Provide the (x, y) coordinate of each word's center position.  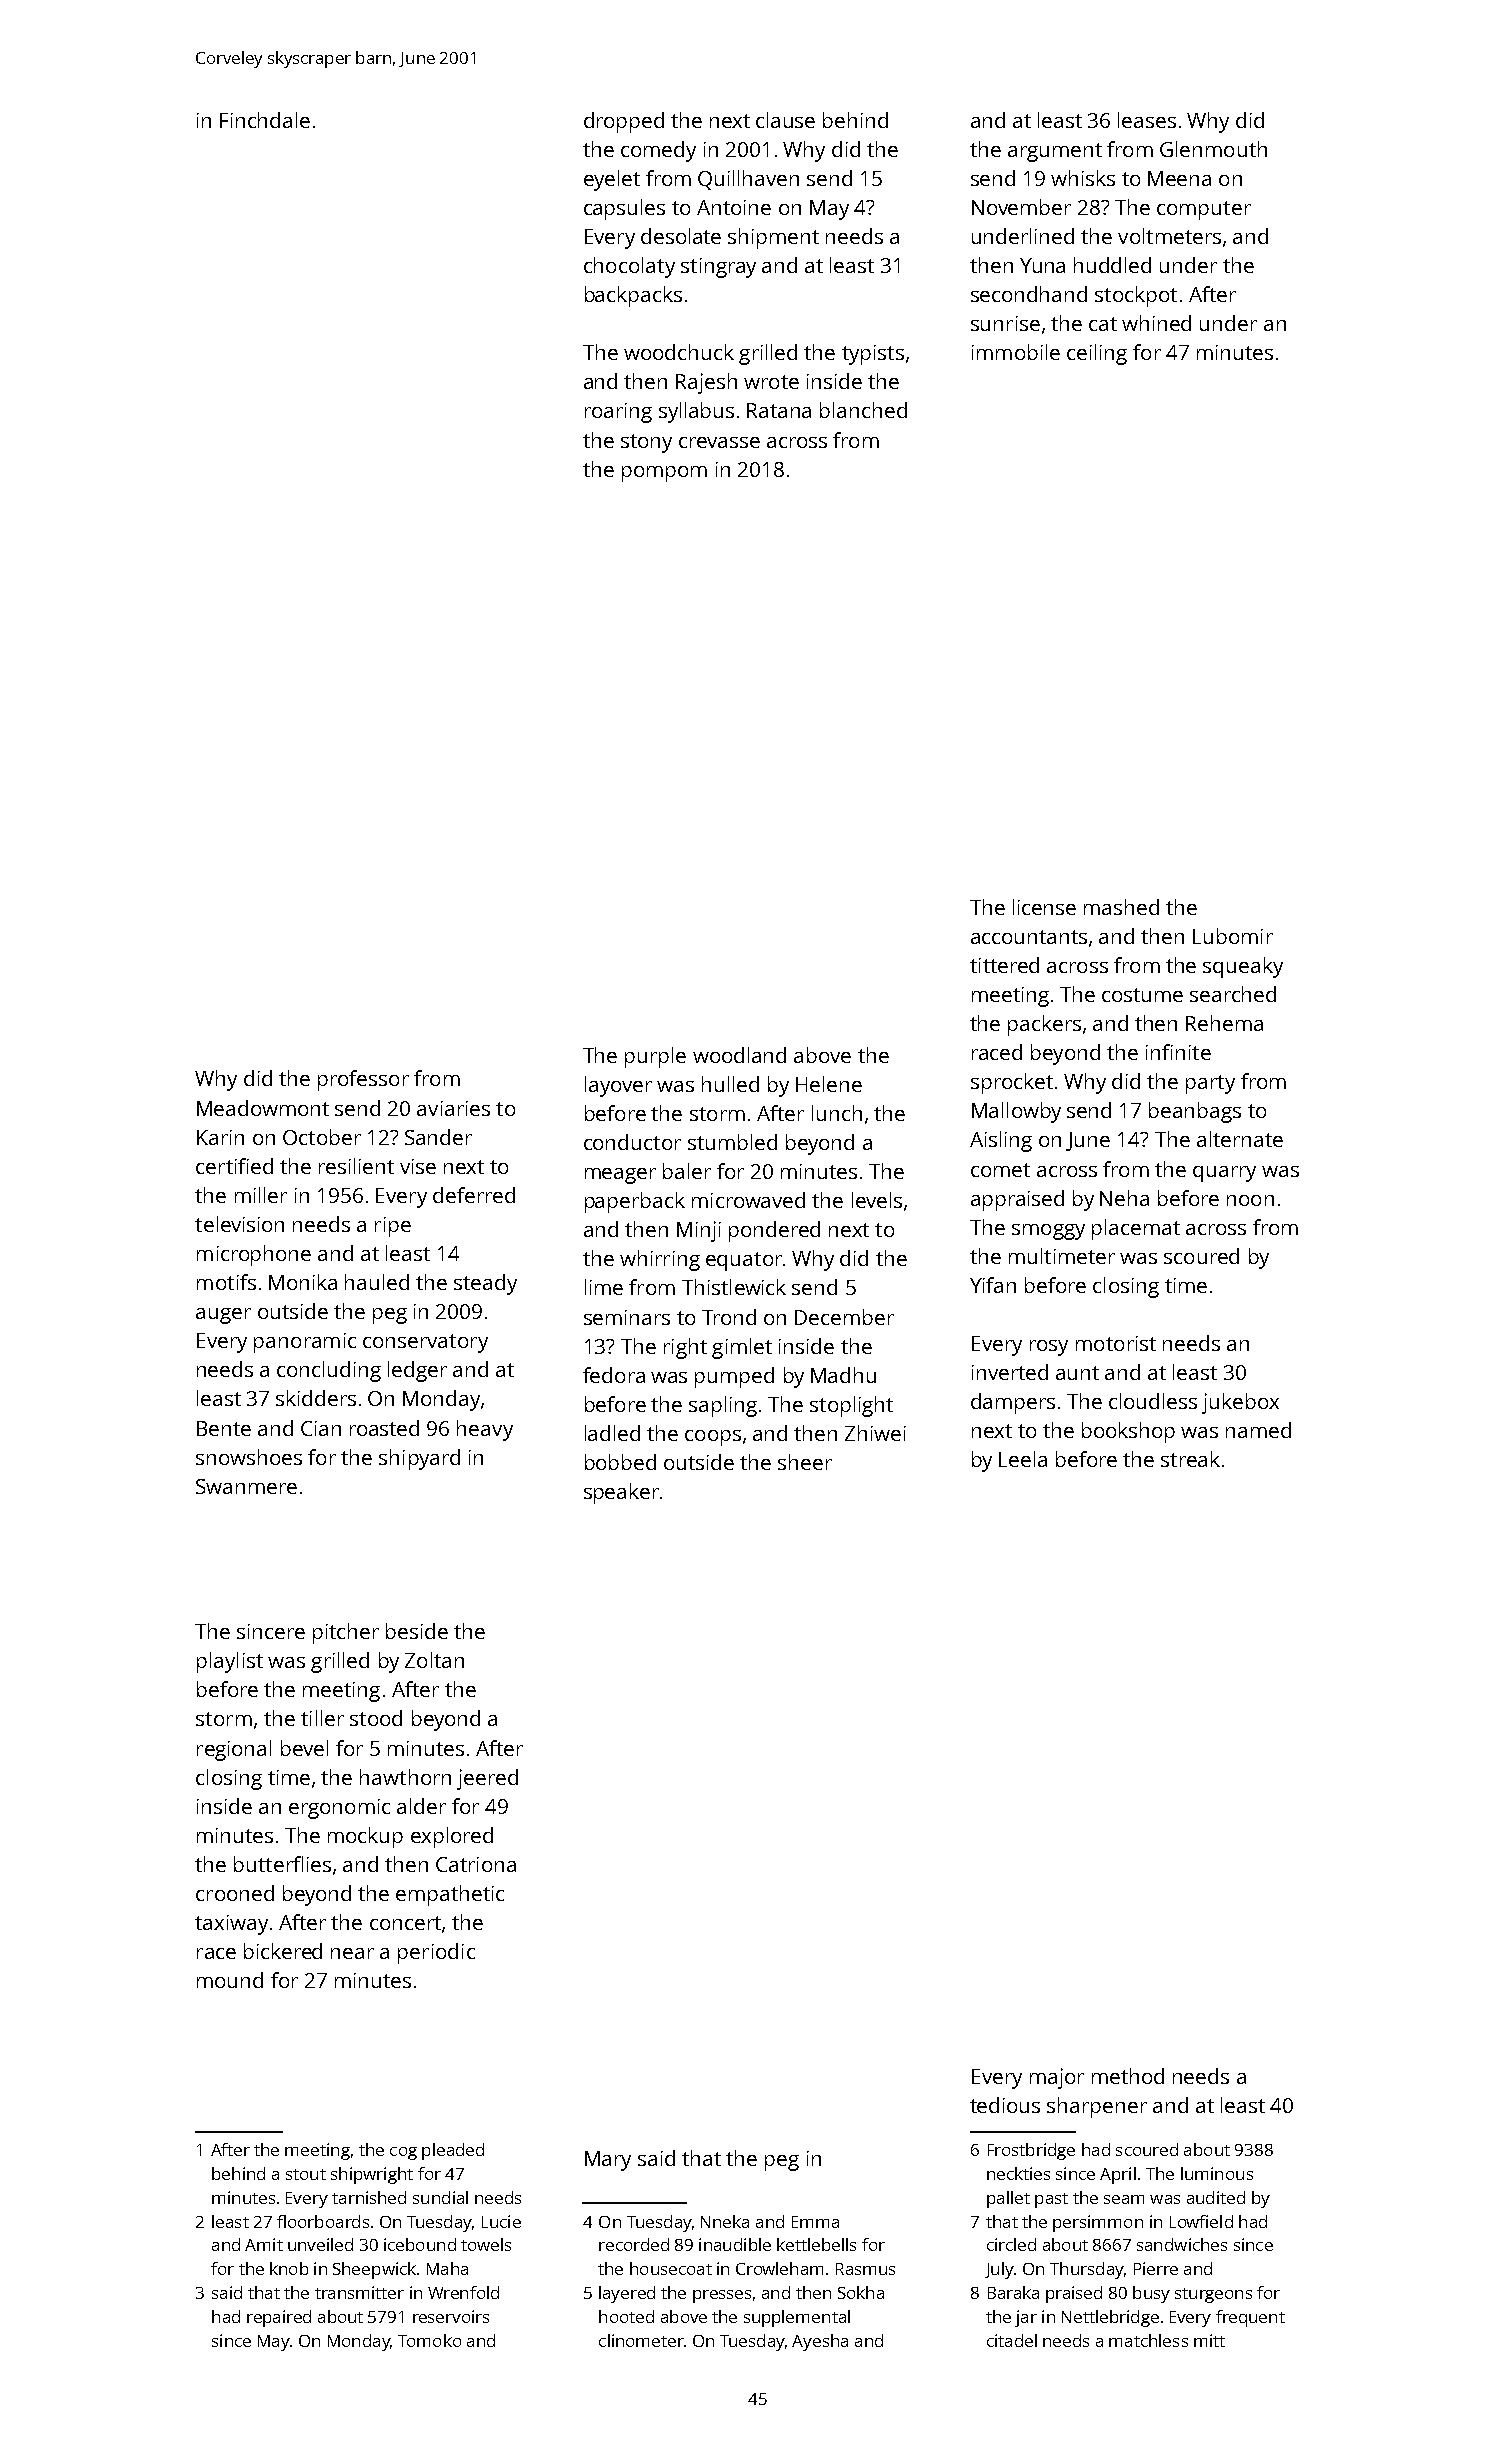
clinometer (641, 2340)
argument (1055, 152)
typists (873, 355)
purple (655, 1057)
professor (363, 1080)
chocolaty (629, 267)
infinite (1178, 1052)
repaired (279, 2318)
